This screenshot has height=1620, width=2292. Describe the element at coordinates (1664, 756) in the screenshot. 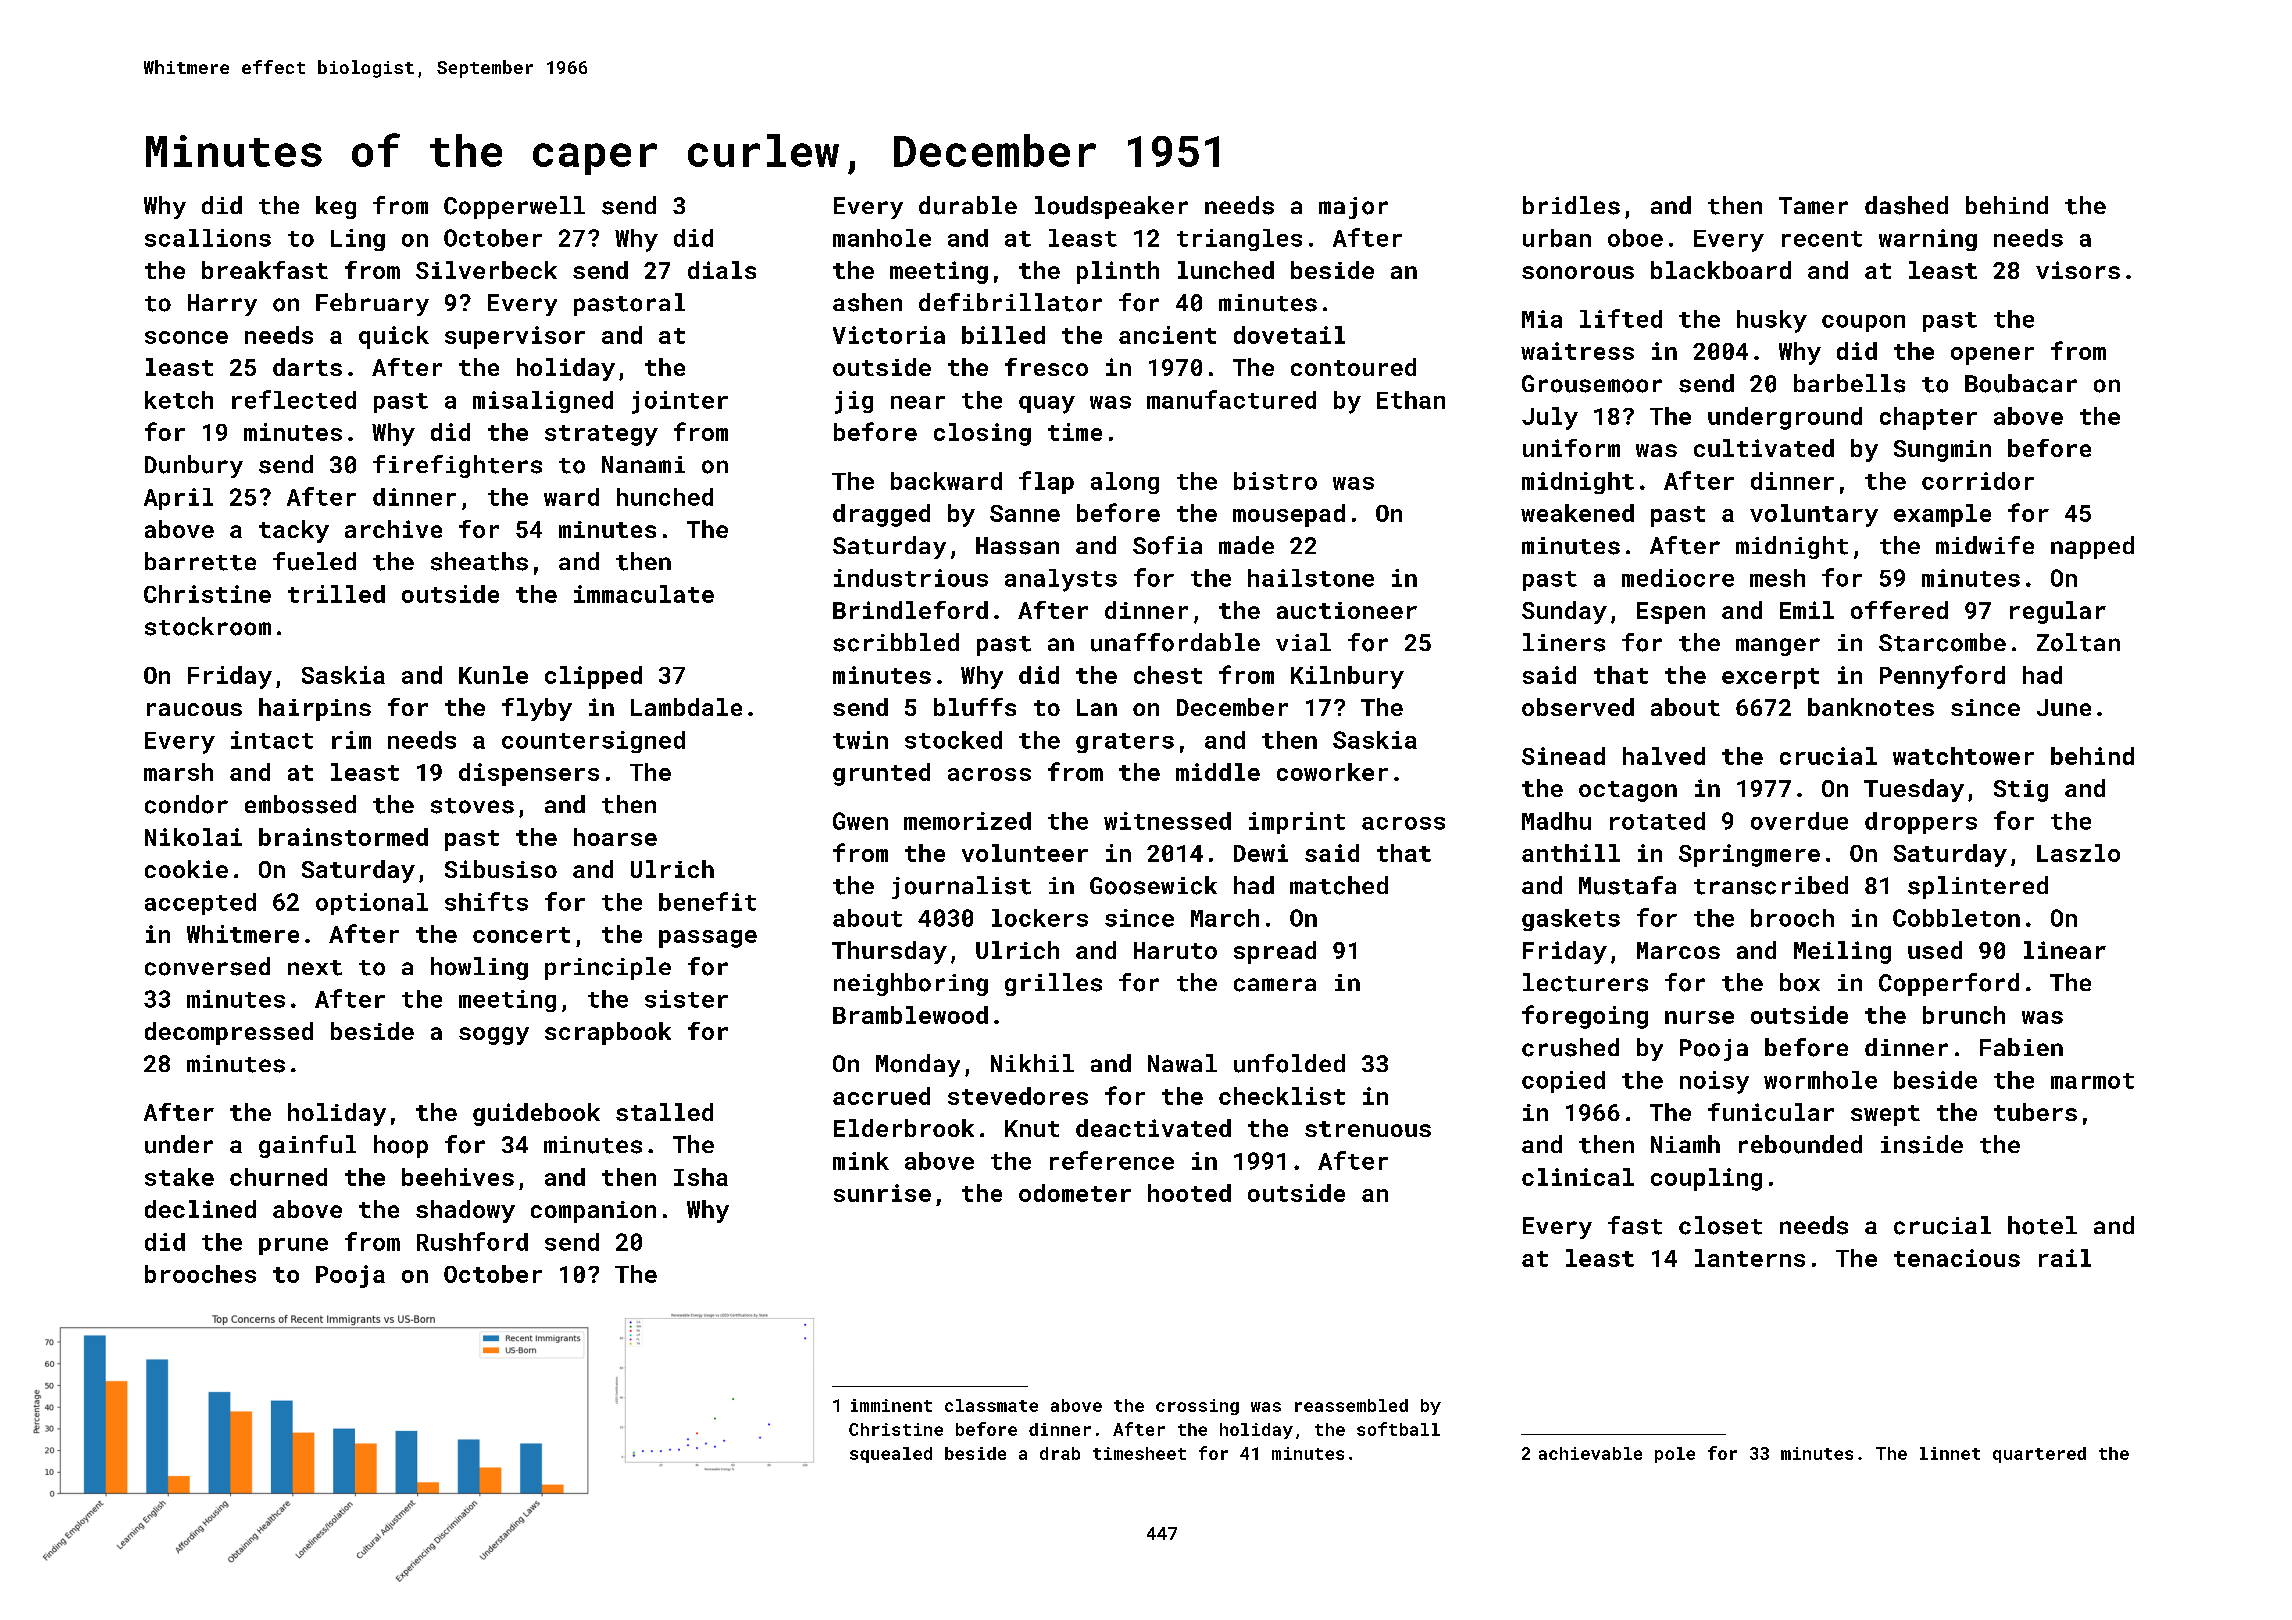

I see `halved` at that location.
